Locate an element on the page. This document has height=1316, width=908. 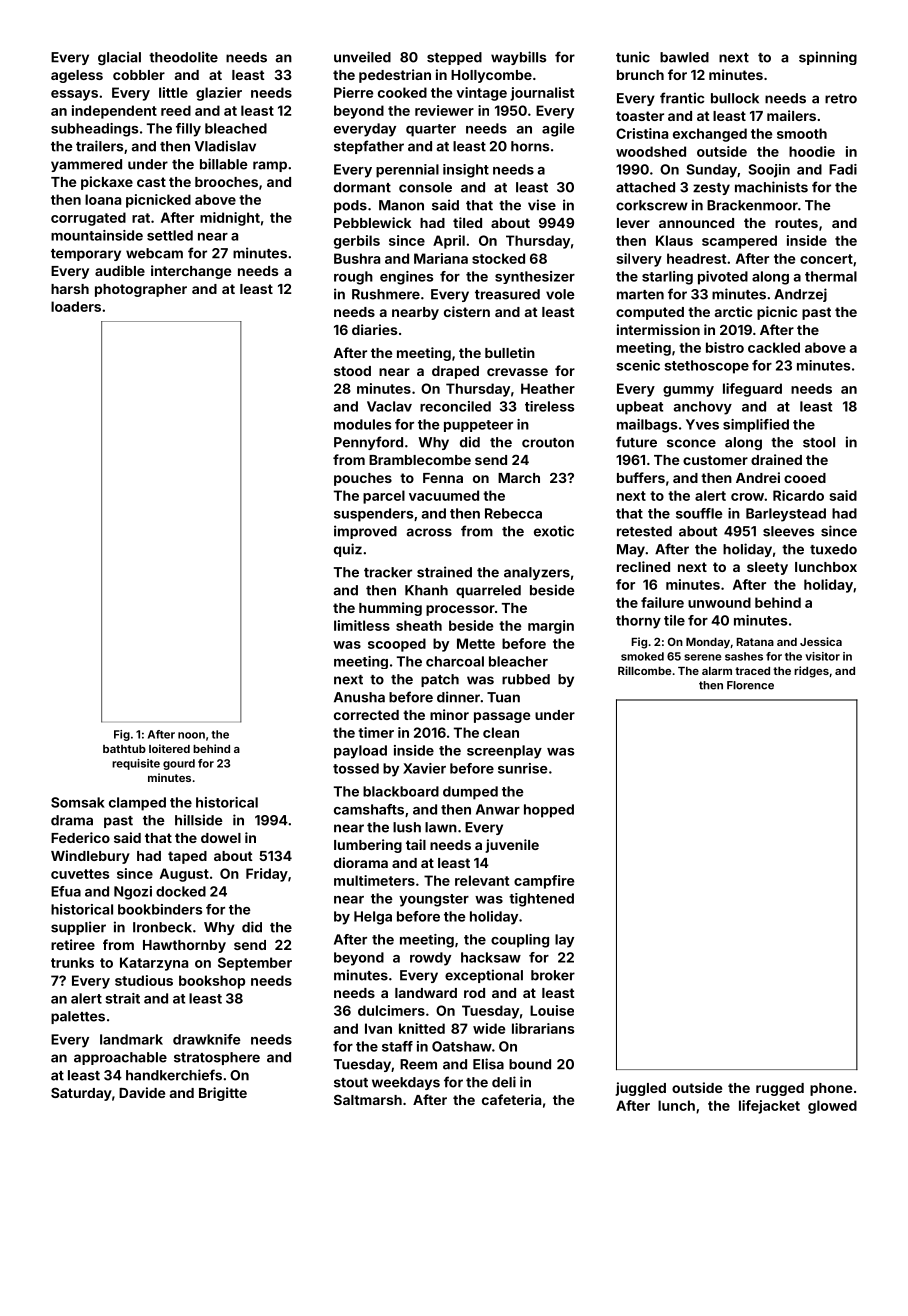
Saturday is located at coordinates (81, 1094).
